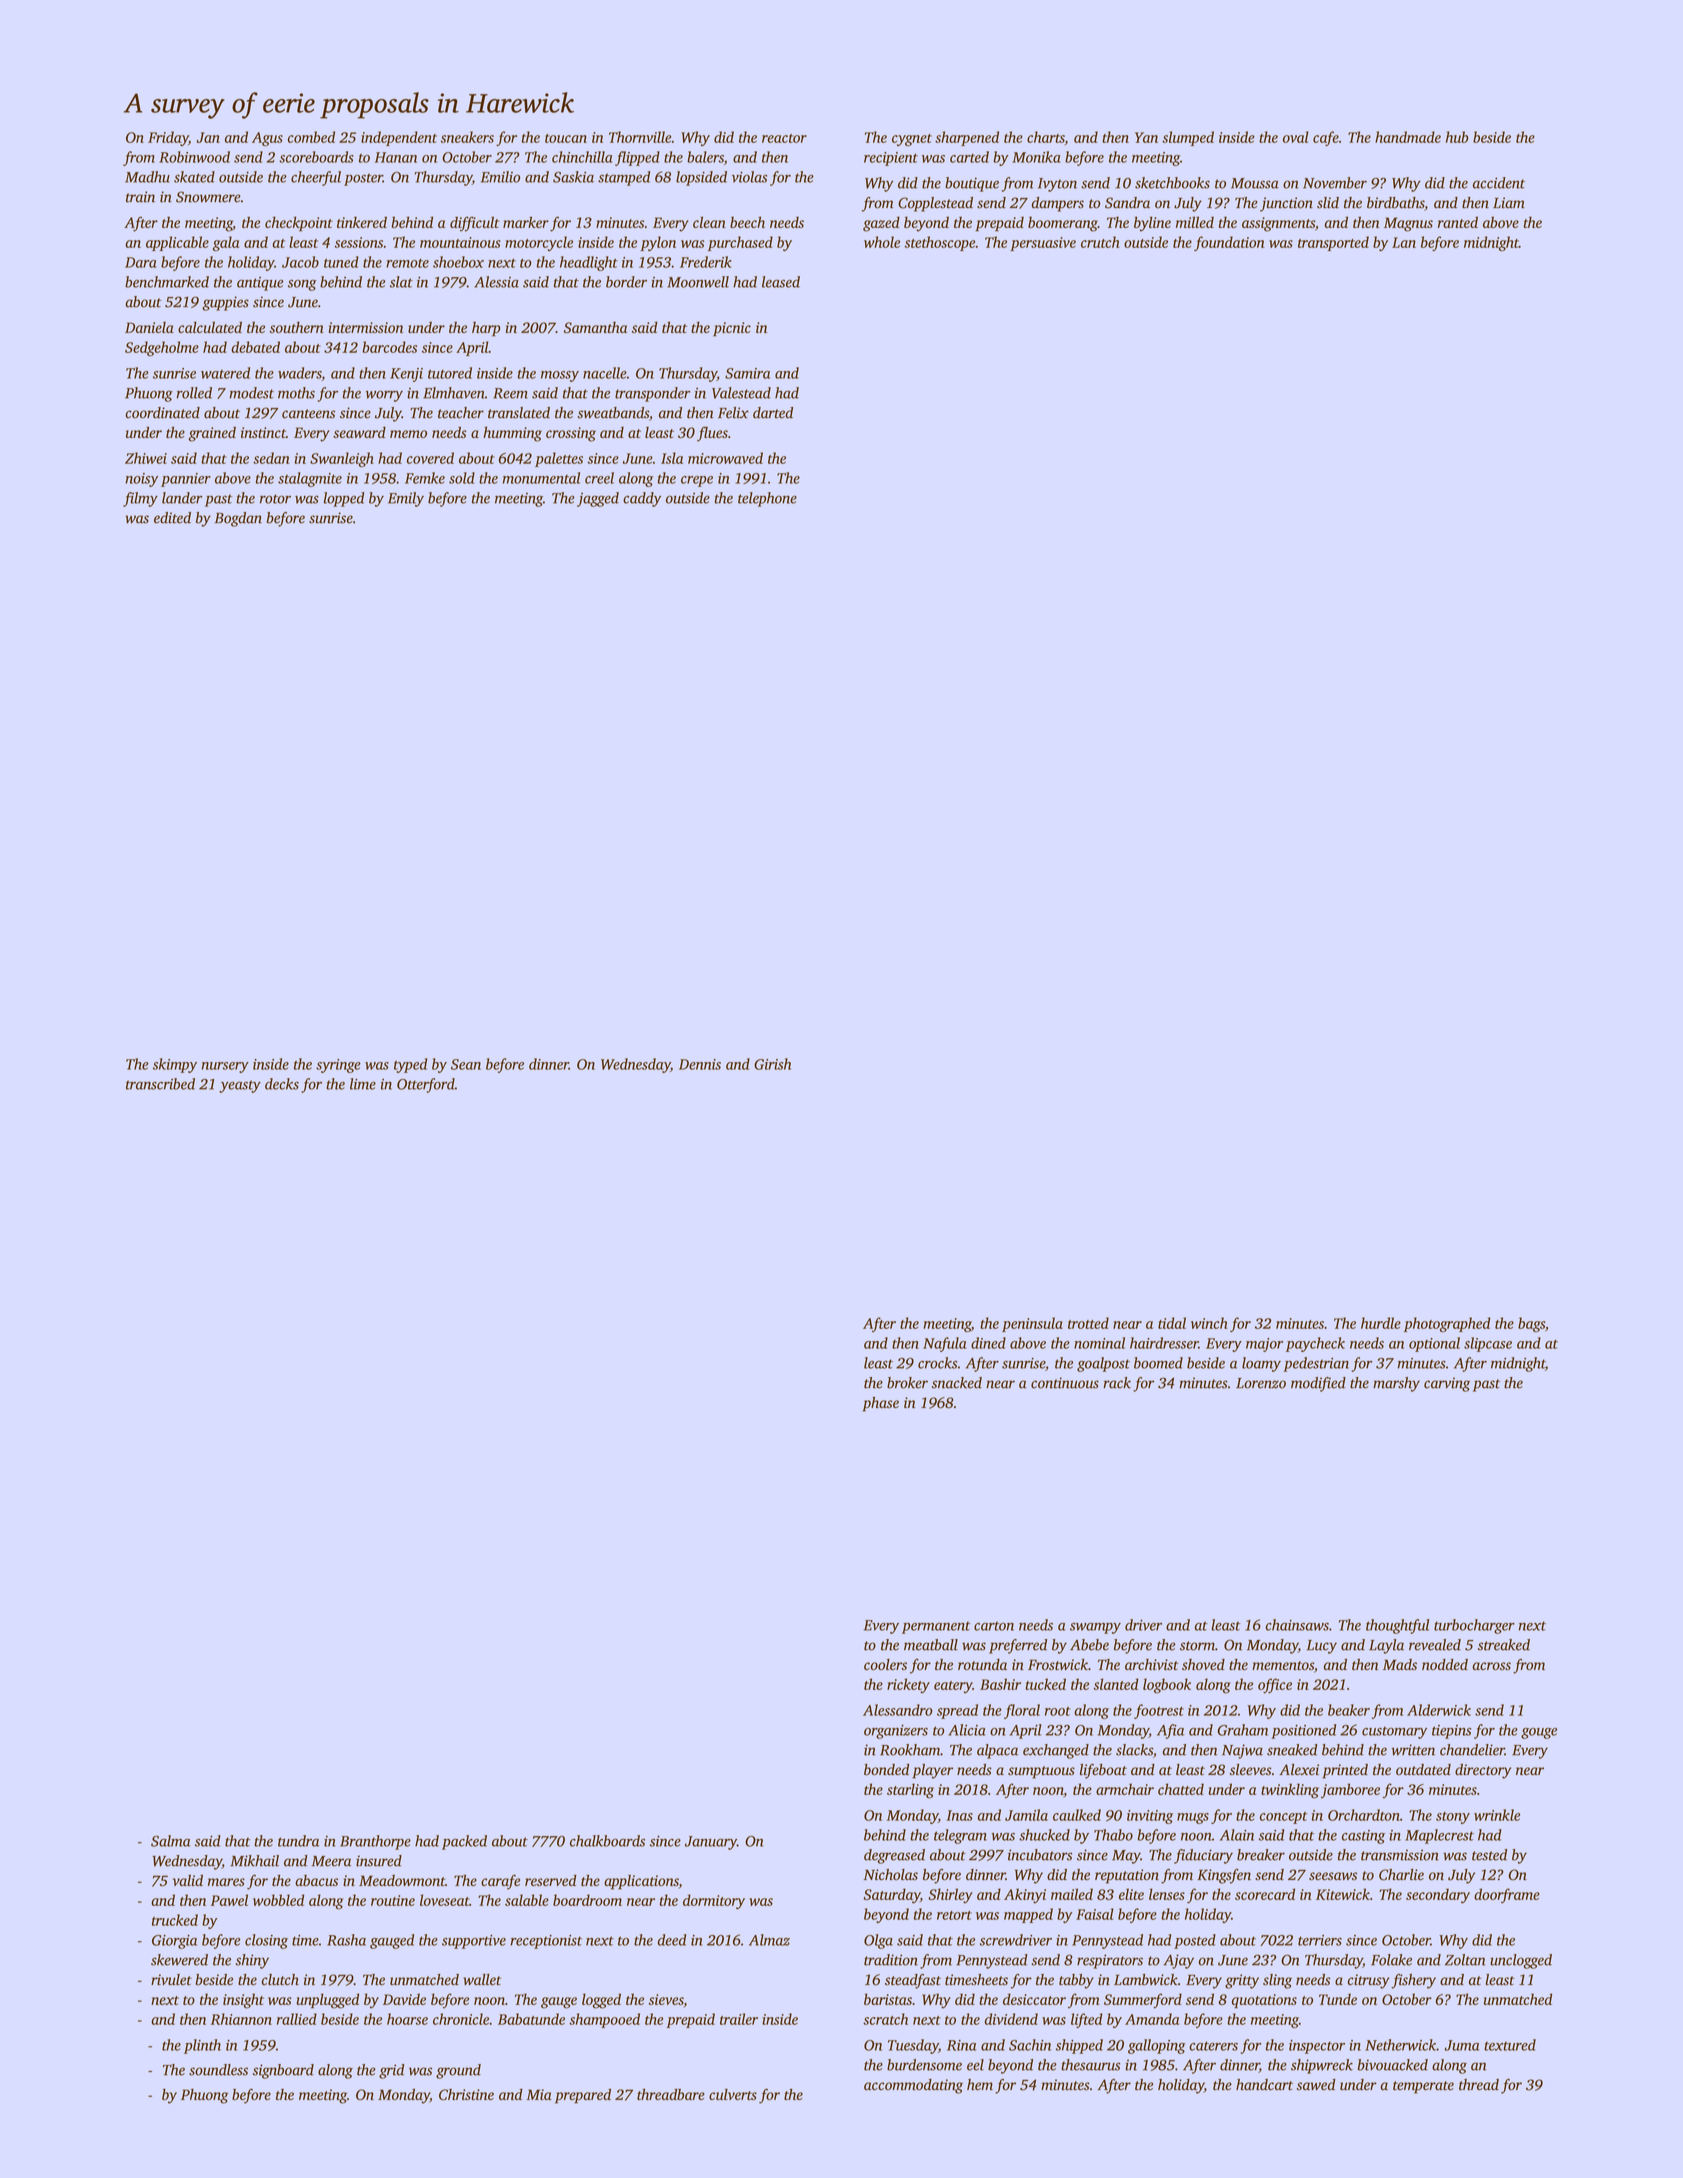  I want to click on nacelle, so click(605, 373).
